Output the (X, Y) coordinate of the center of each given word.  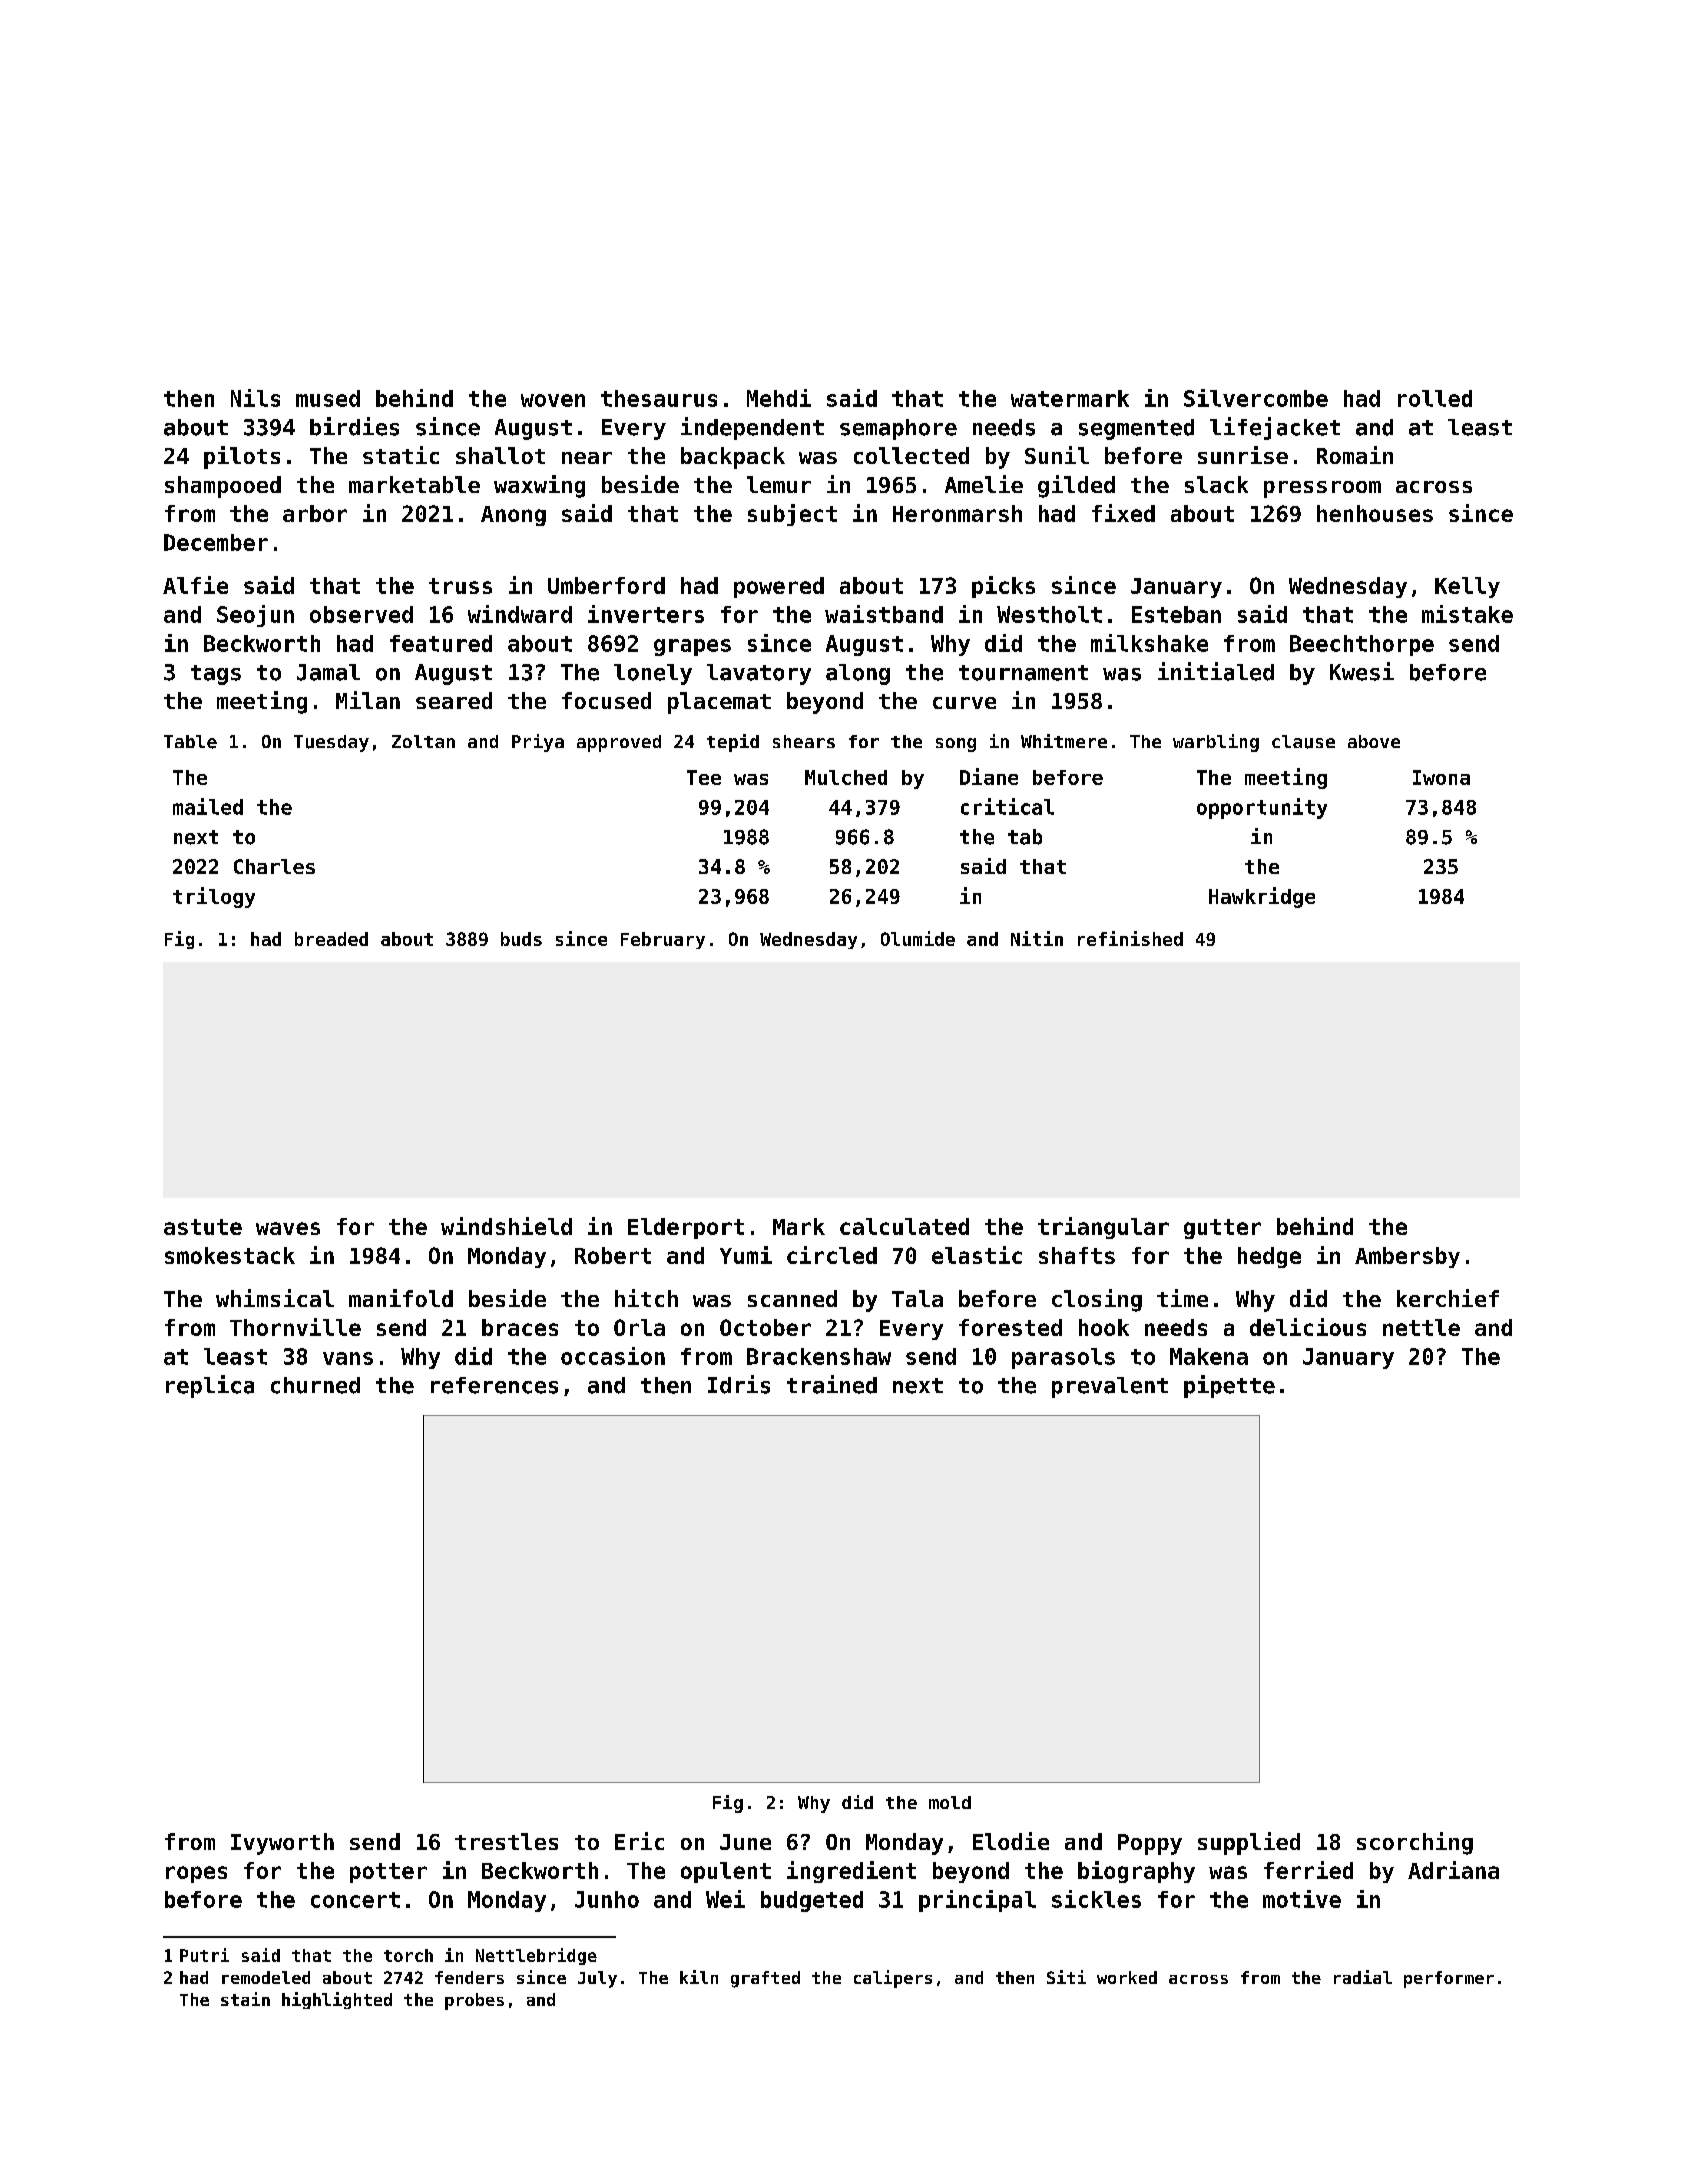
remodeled (266, 1977)
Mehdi (779, 398)
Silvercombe (1256, 398)
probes (474, 2001)
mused (328, 398)
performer (1449, 1979)
